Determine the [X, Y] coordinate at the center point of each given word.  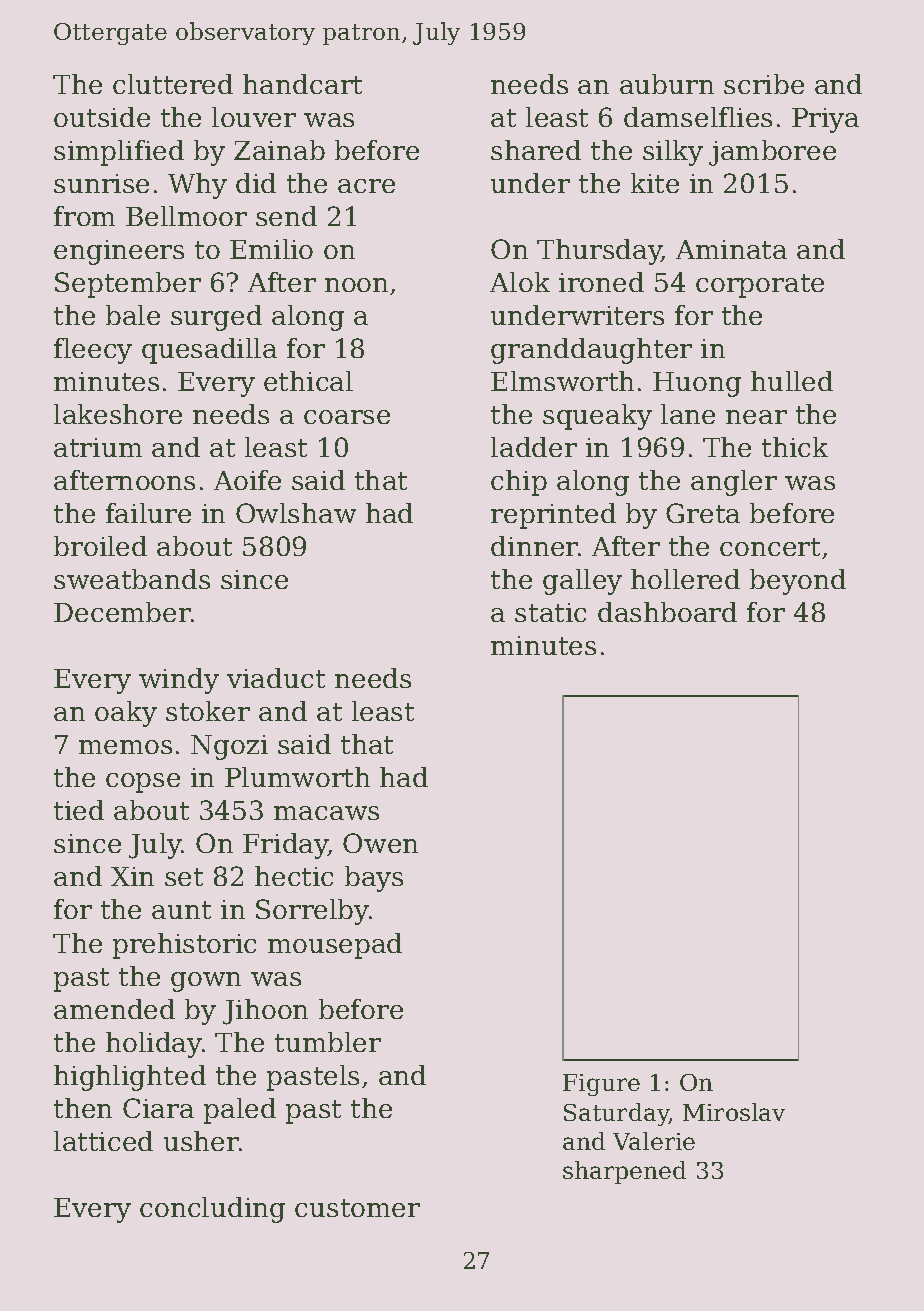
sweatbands [132, 579]
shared [536, 150]
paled [240, 1111]
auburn [667, 84]
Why [197, 186]
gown [206, 982]
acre [366, 186]
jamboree [772, 153]
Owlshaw [296, 513]
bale [133, 315]
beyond [798, 582]
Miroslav [734, 1112]
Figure [601, 1085]
